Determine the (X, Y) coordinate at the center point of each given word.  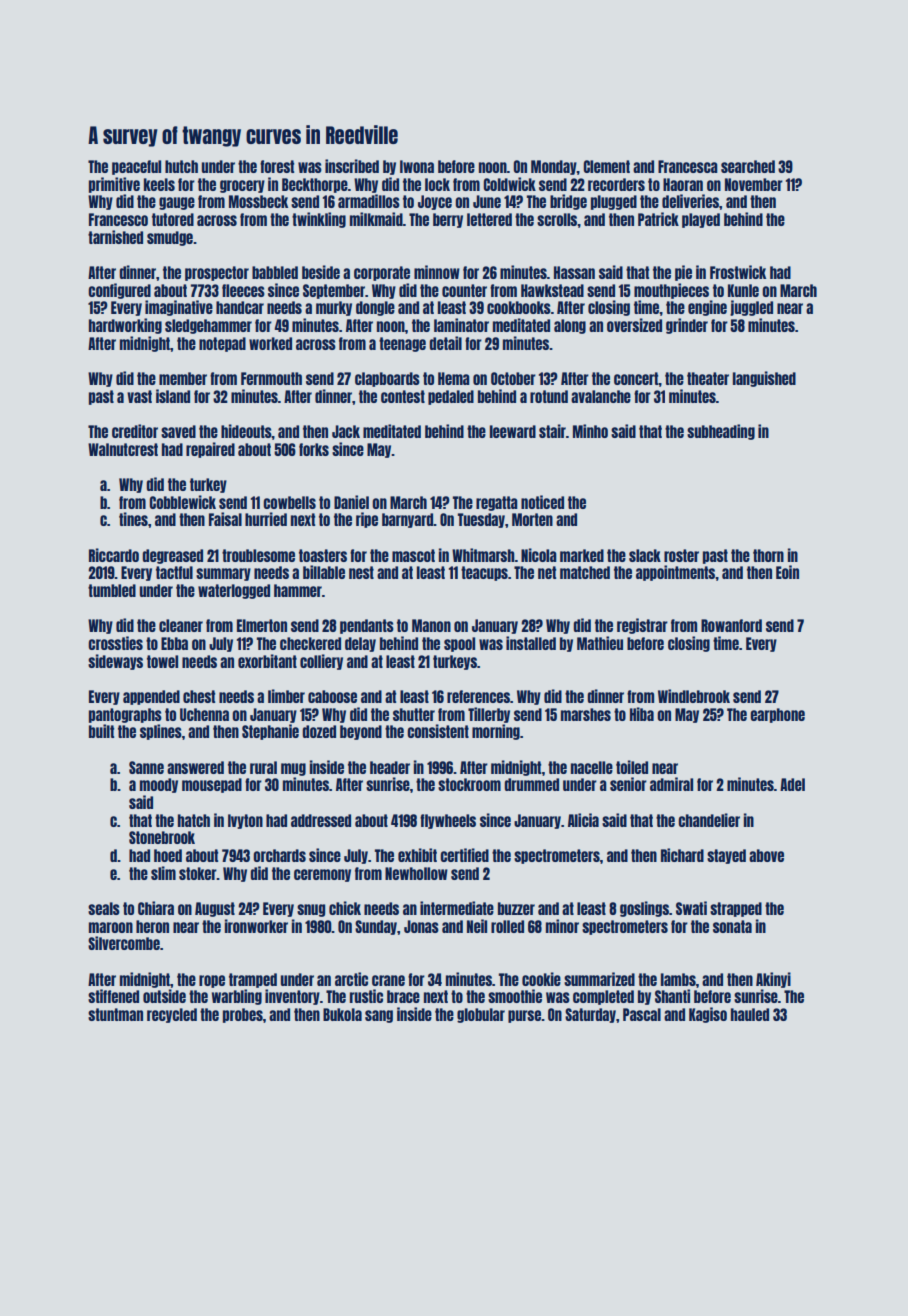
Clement (607, 166)
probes (243, 1015)
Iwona (417, 166)
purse (524, 1016)
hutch (181, 166)
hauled (750, 1014)
